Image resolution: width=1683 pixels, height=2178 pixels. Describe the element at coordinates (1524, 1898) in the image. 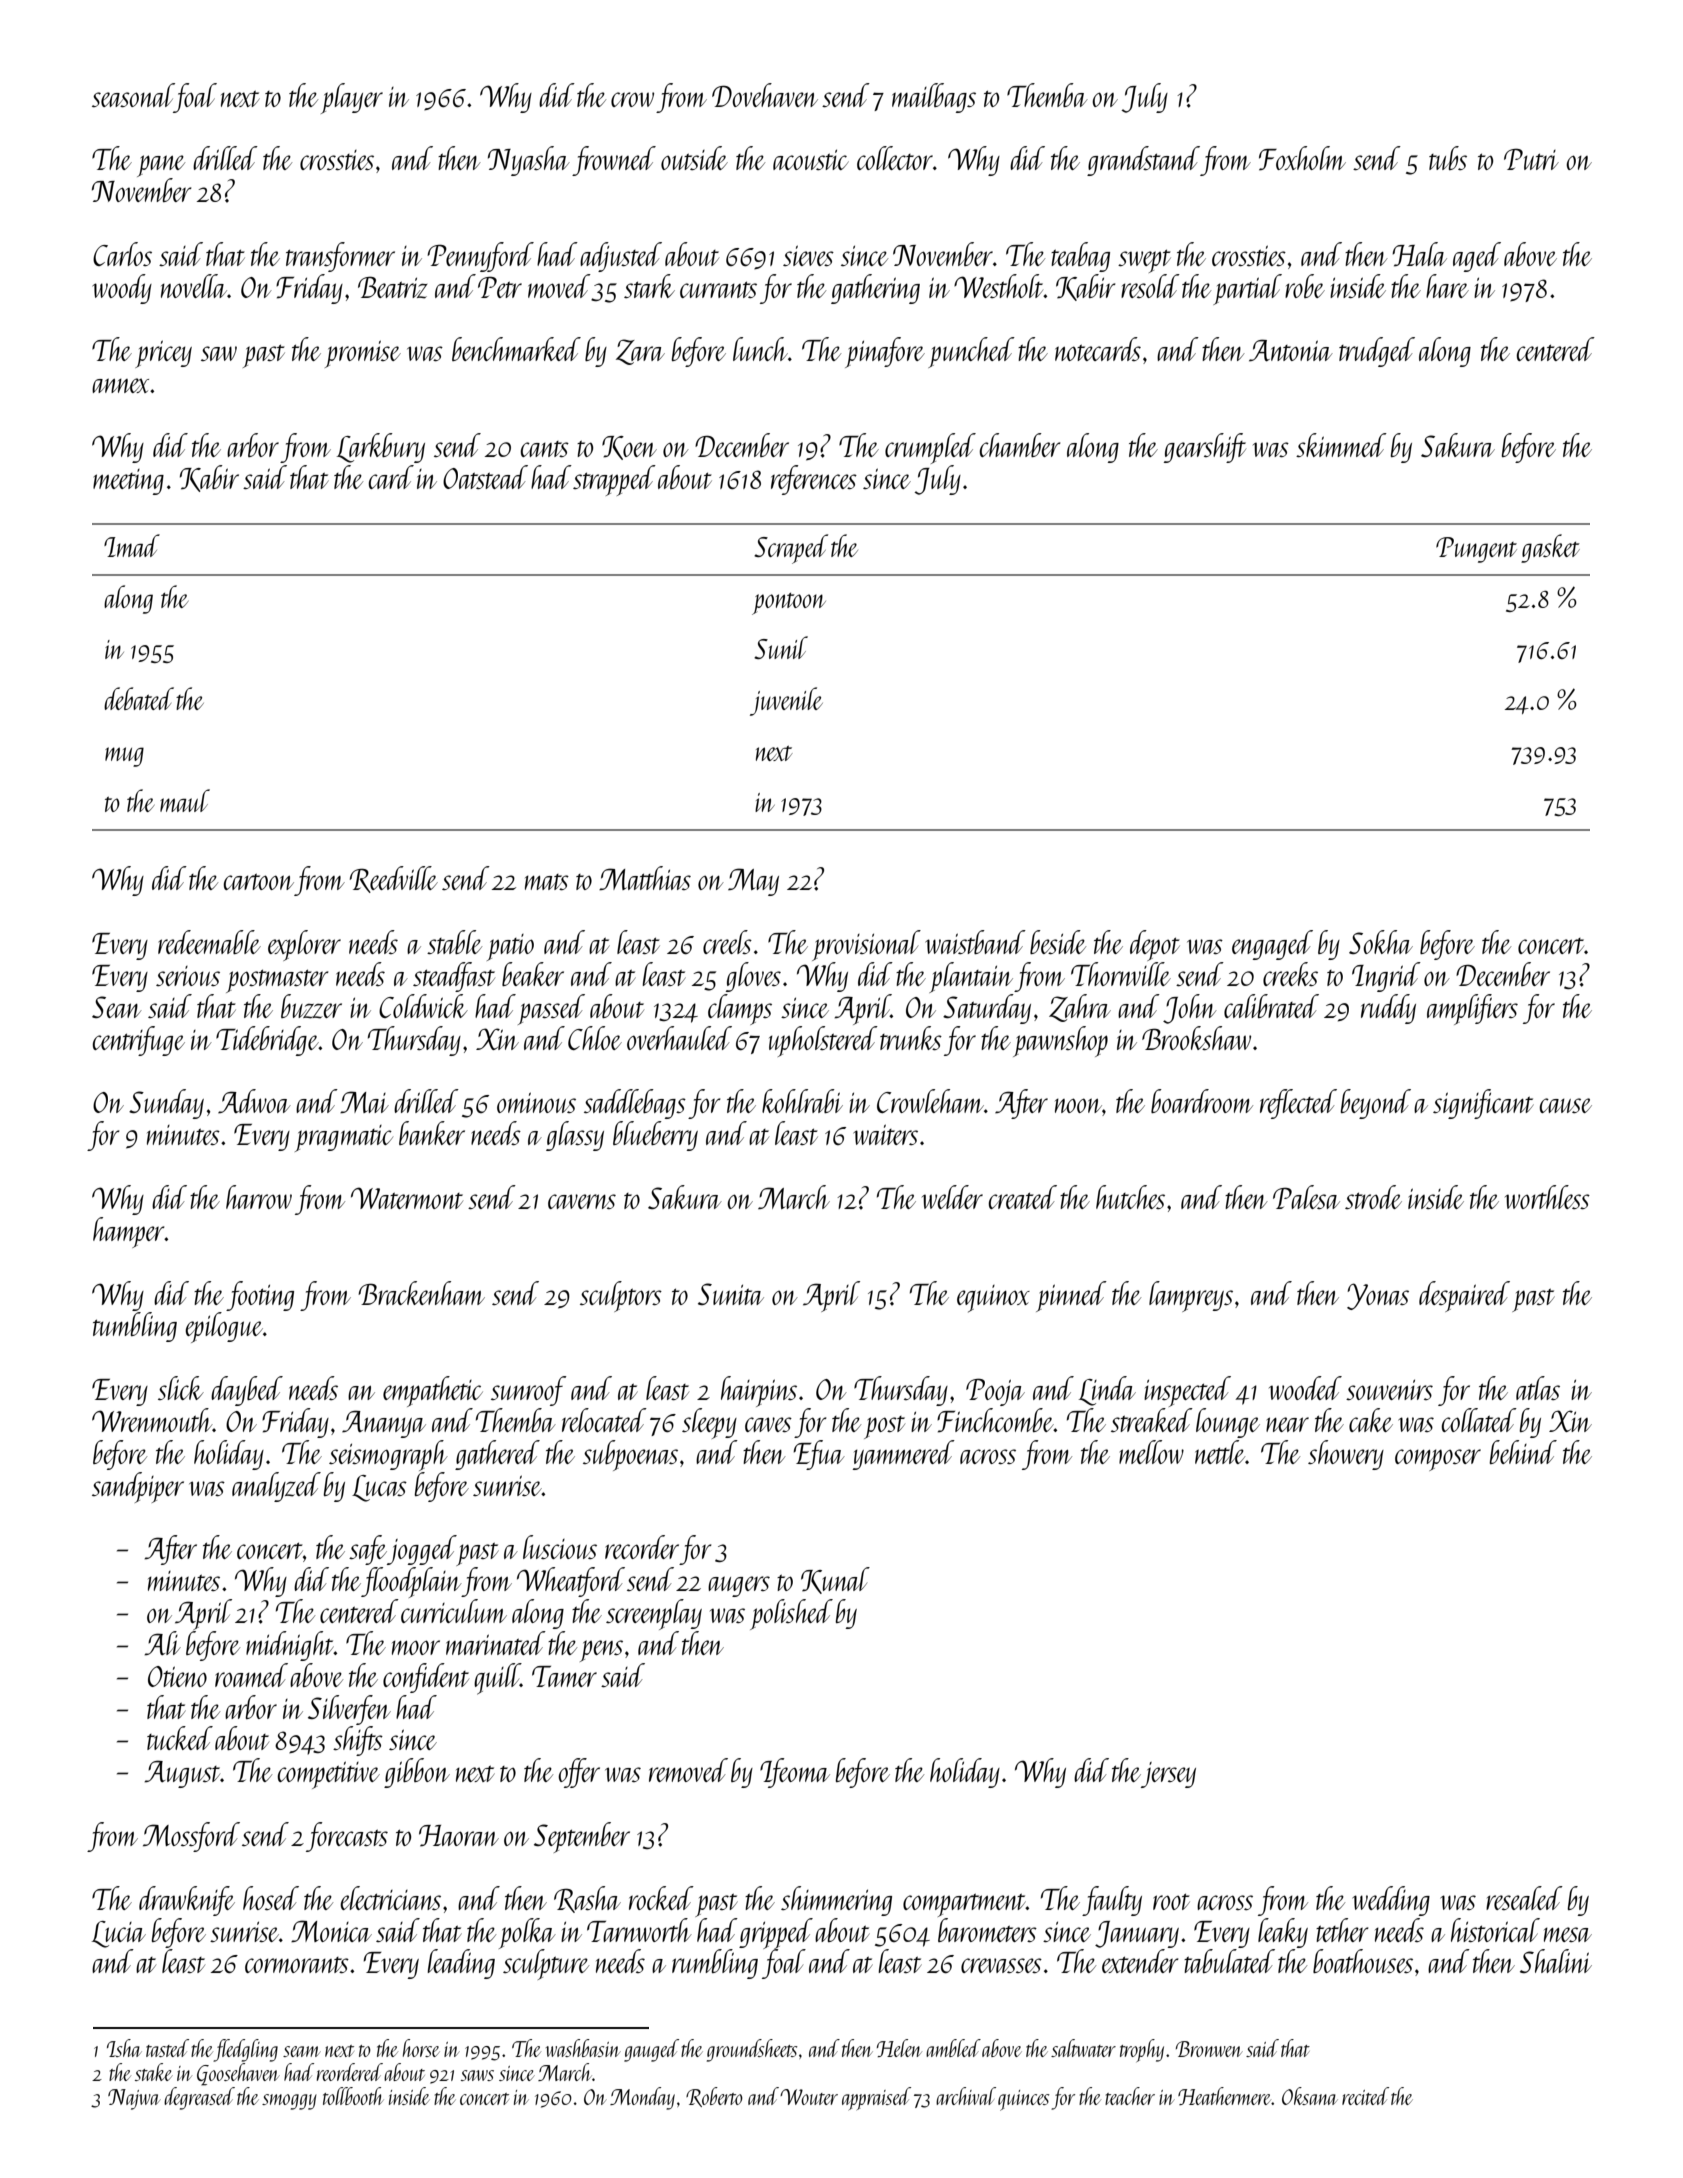

I see `resealed` at that location.
